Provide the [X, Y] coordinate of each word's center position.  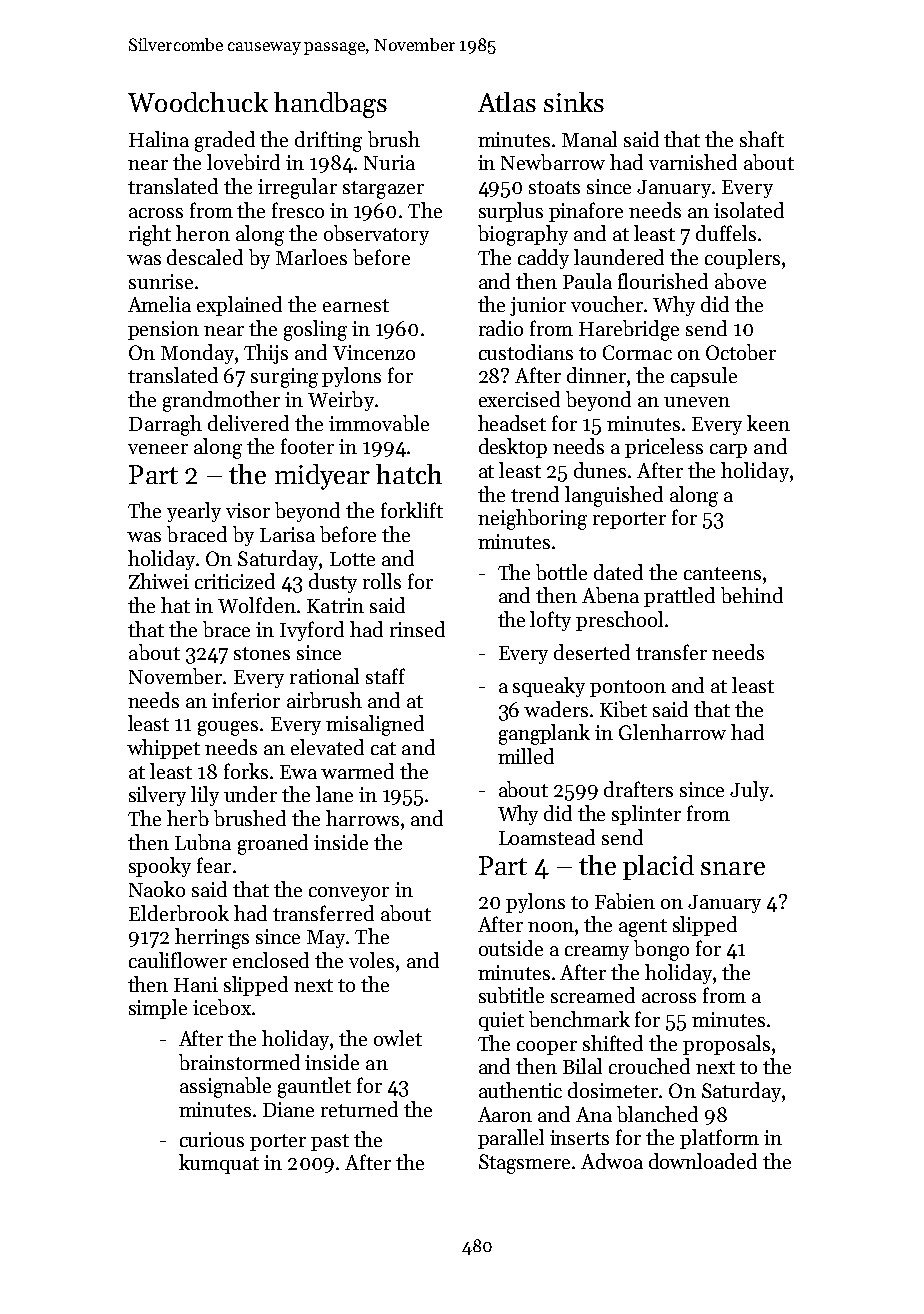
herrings [212, 938]
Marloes [311, 257]
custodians [526, 352]
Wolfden [257, 605]
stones [262, 653]
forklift [412, 510]
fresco [298, 210]
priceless [664, 448]
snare [733, 868]
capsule [704, 377]
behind [752, 595]
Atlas [507, 102]
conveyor [349, 894]
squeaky [549, 687]
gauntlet [314, 1087]
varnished [693, 162]
